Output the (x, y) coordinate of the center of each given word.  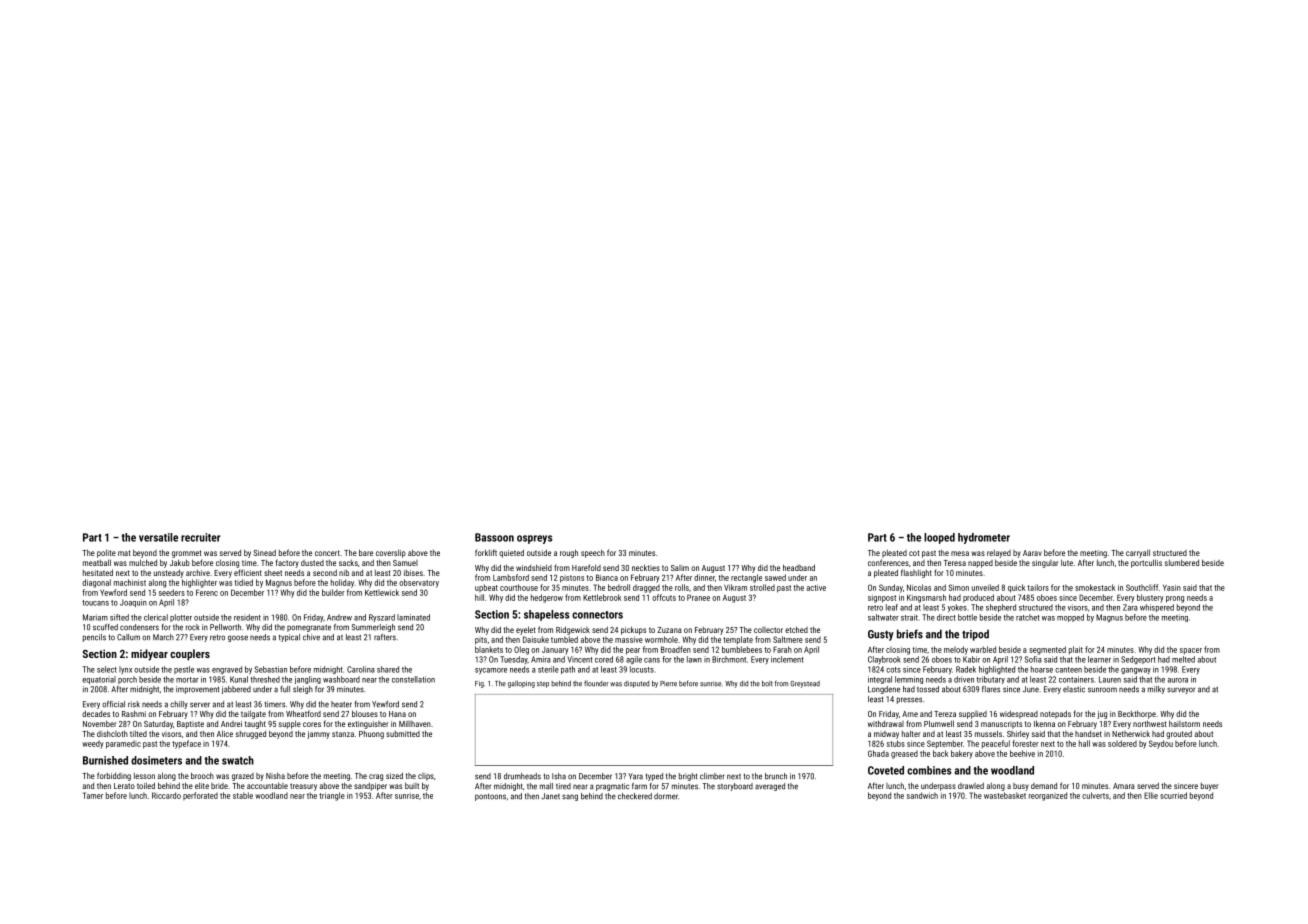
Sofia (1033, 659)
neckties (646, 567)
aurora (1178, 680)
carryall (1138, 553)
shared (388, 669)
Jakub (180, 562)
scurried (1173, 795)
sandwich (922, 795)
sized (394, 775)
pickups (633, 630)
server (200, 705)
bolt (767, 683)
